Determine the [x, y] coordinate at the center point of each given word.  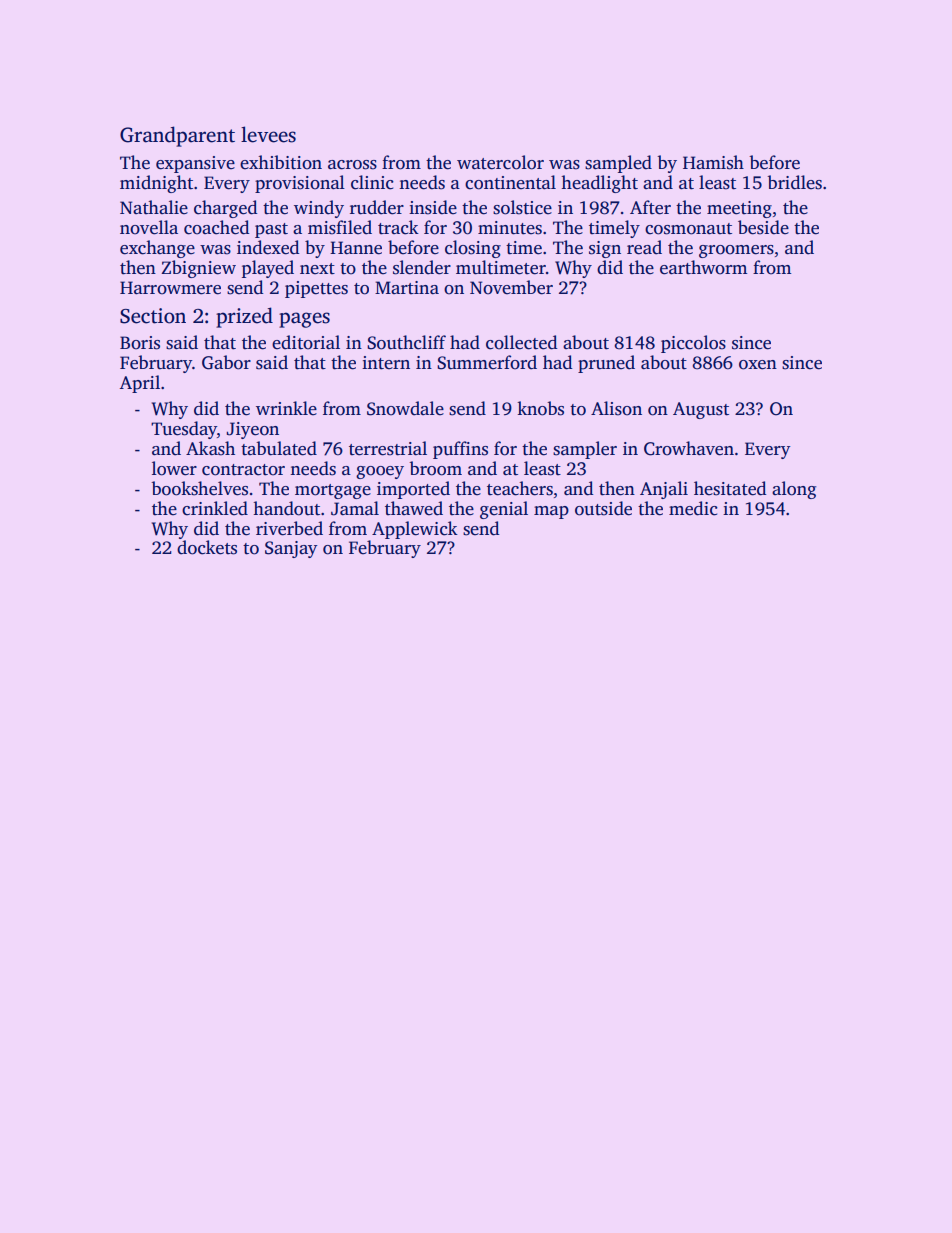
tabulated [279, 448]
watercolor [500, 162]
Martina [407, 287]
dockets [207, 547]
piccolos [693, 344]
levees [268, 134]
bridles [795, 182]
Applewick [415, 530]
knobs [541, 408]
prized [244, 317]
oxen [758, 365]
